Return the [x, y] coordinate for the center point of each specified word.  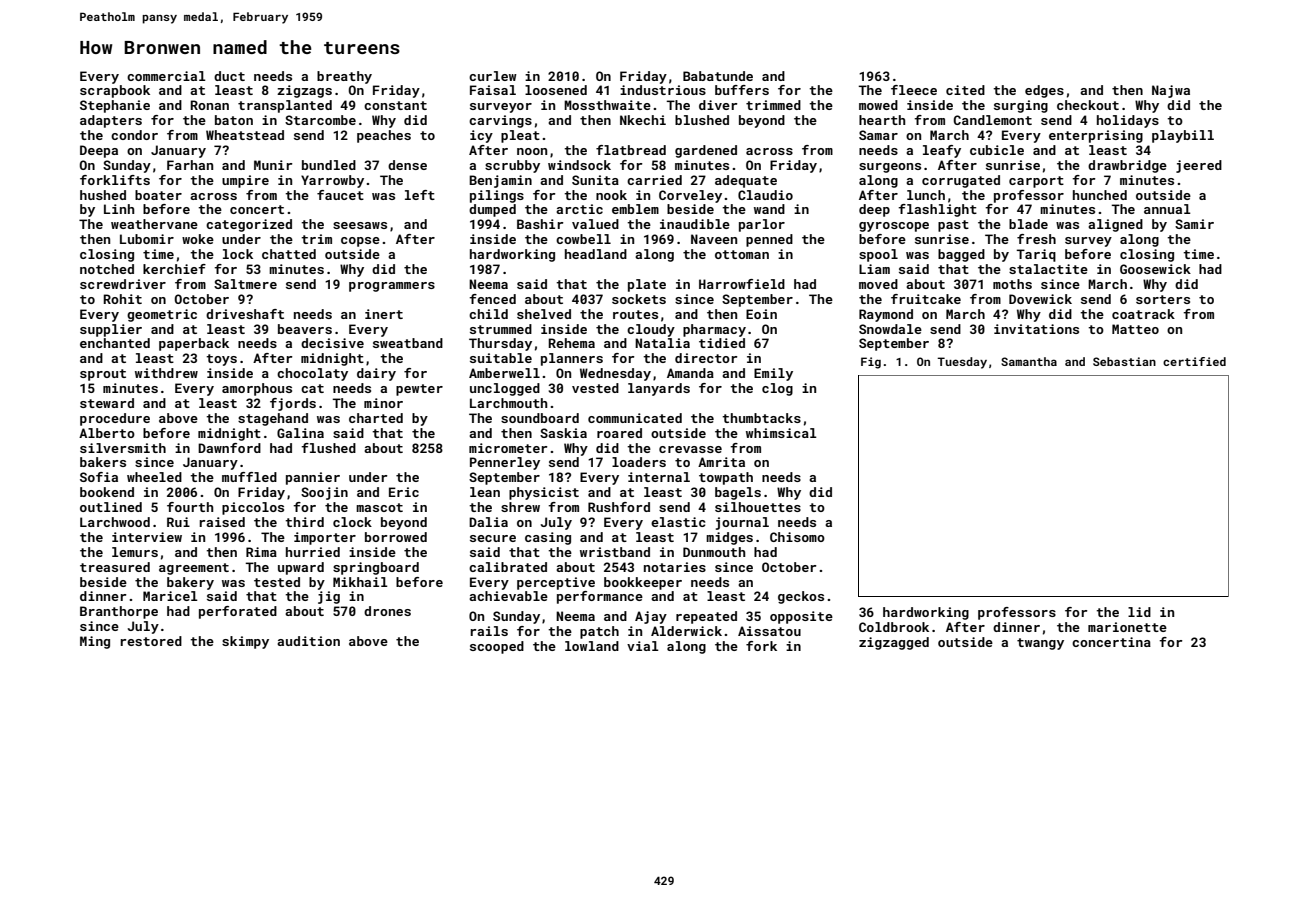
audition [308, 641]
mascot [379, 507]
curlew [493, 76]
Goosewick [1155, 269]
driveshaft [245, 314]
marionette [1127, 627]
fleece [914, 90]
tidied [722, 343]
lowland [592, 646]
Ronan [209, 105]
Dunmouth [714, 552]
